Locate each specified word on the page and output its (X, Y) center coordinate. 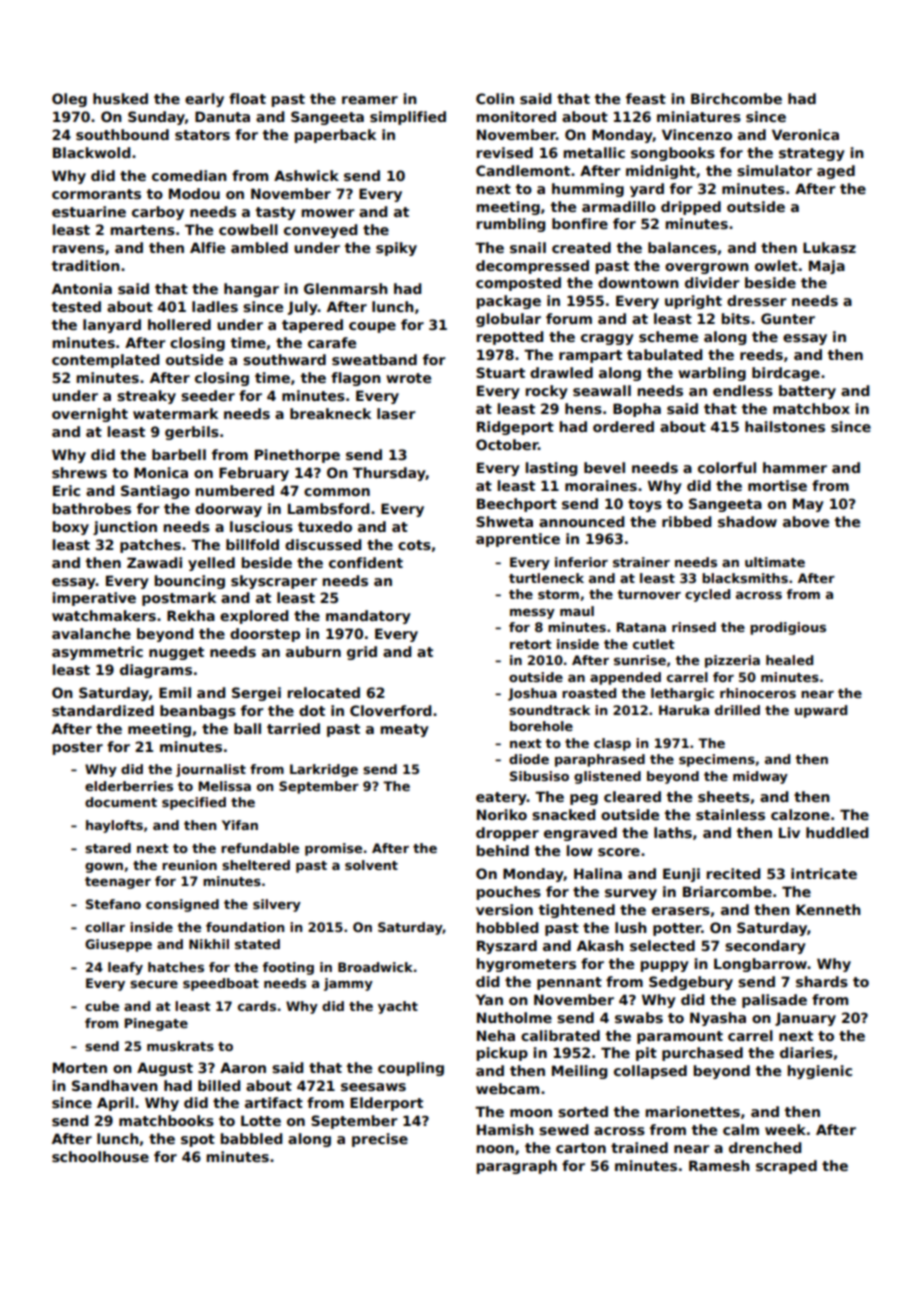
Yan (489, 999)
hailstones (785, 426)
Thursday (389, 474)
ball (247, 728)
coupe (372, 327)
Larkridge (324, 770)
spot (198, 1140)
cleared (632, 796)
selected (662, 945)
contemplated (106, 361)
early (204, 100)
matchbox (811, 408)
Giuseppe (118, 945)
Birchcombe (736, 98)
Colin (495, 98)
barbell (179, 454)
